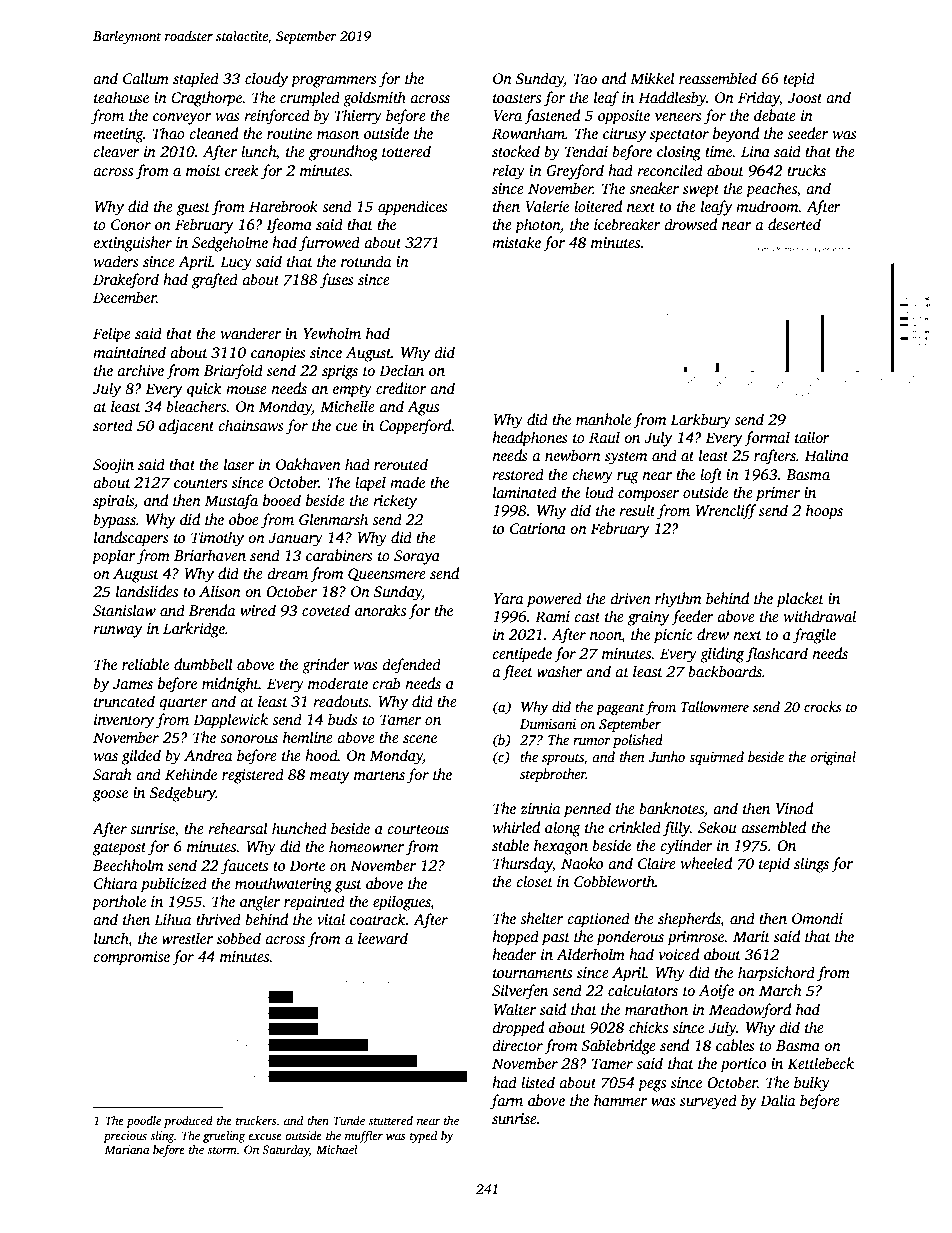 This screenshot has width=952, height=1233. What do you see at coordinates (379, 775) in the screenshot?
I see `martens` at bounding box center [379, 775].
